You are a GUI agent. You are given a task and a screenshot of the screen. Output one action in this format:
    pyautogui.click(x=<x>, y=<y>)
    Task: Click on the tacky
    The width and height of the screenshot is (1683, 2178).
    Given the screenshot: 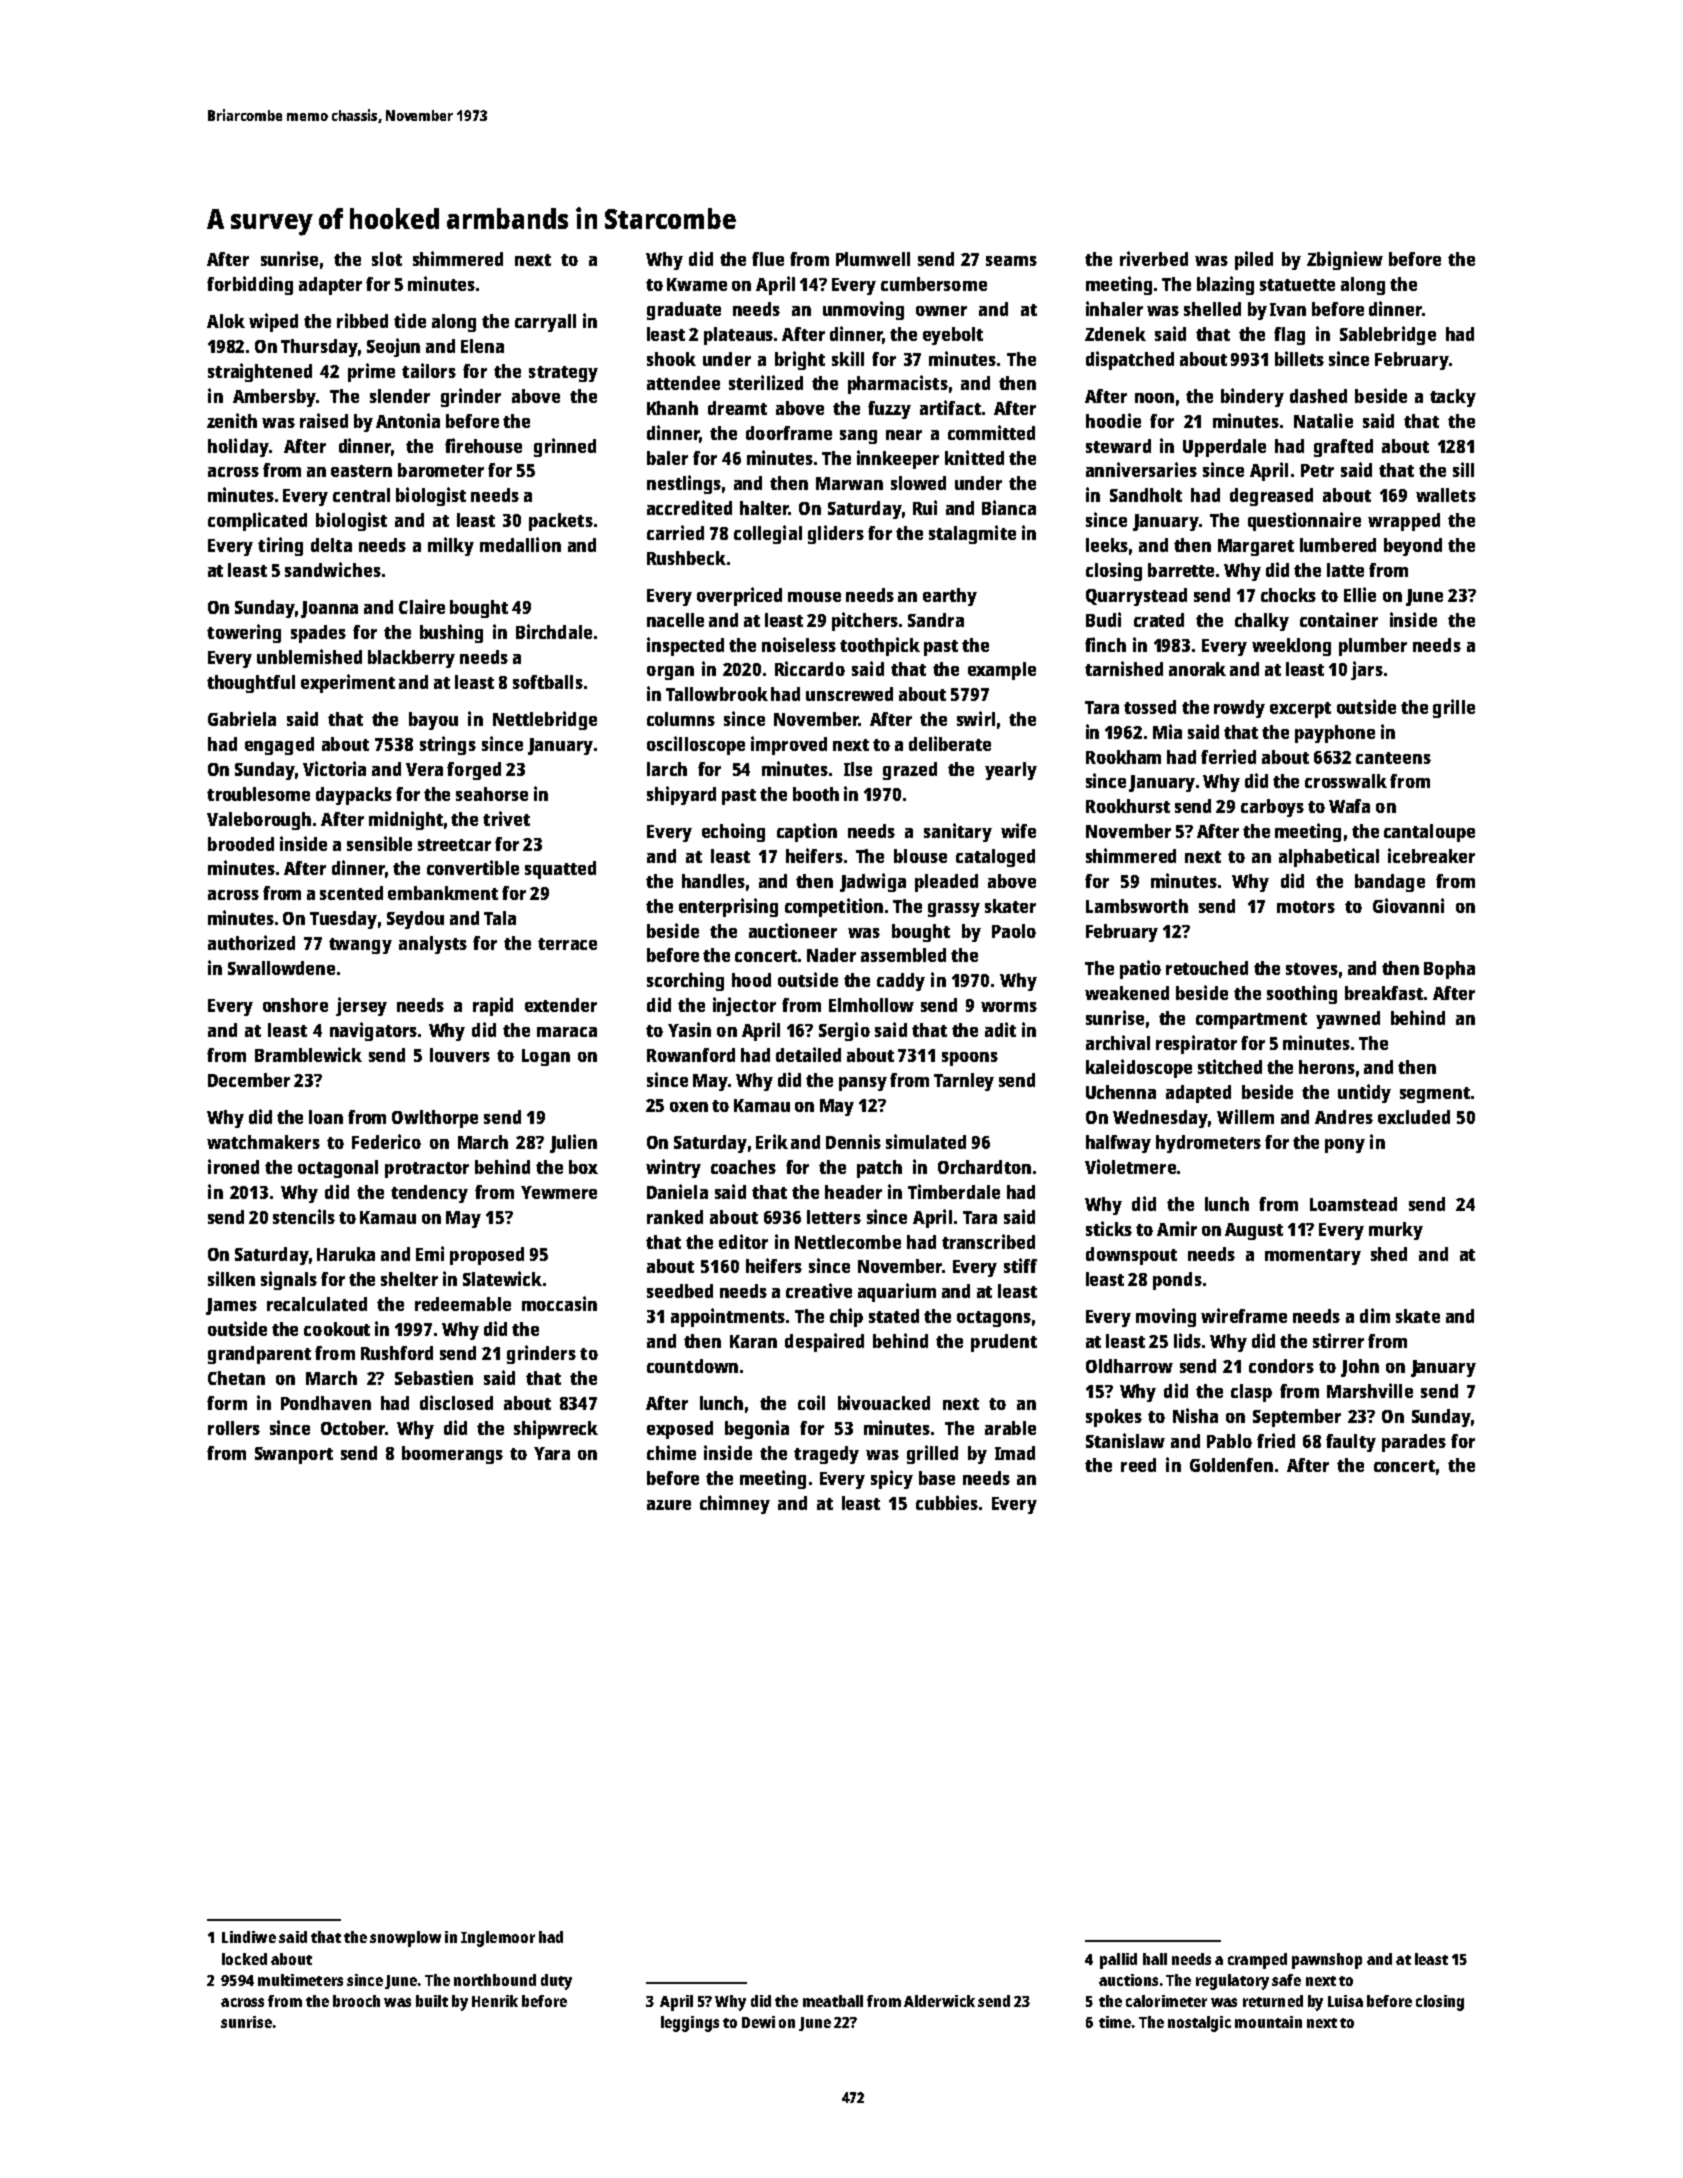 What is the action you would take?
    pyautogui.click(x=1453, y=398)
